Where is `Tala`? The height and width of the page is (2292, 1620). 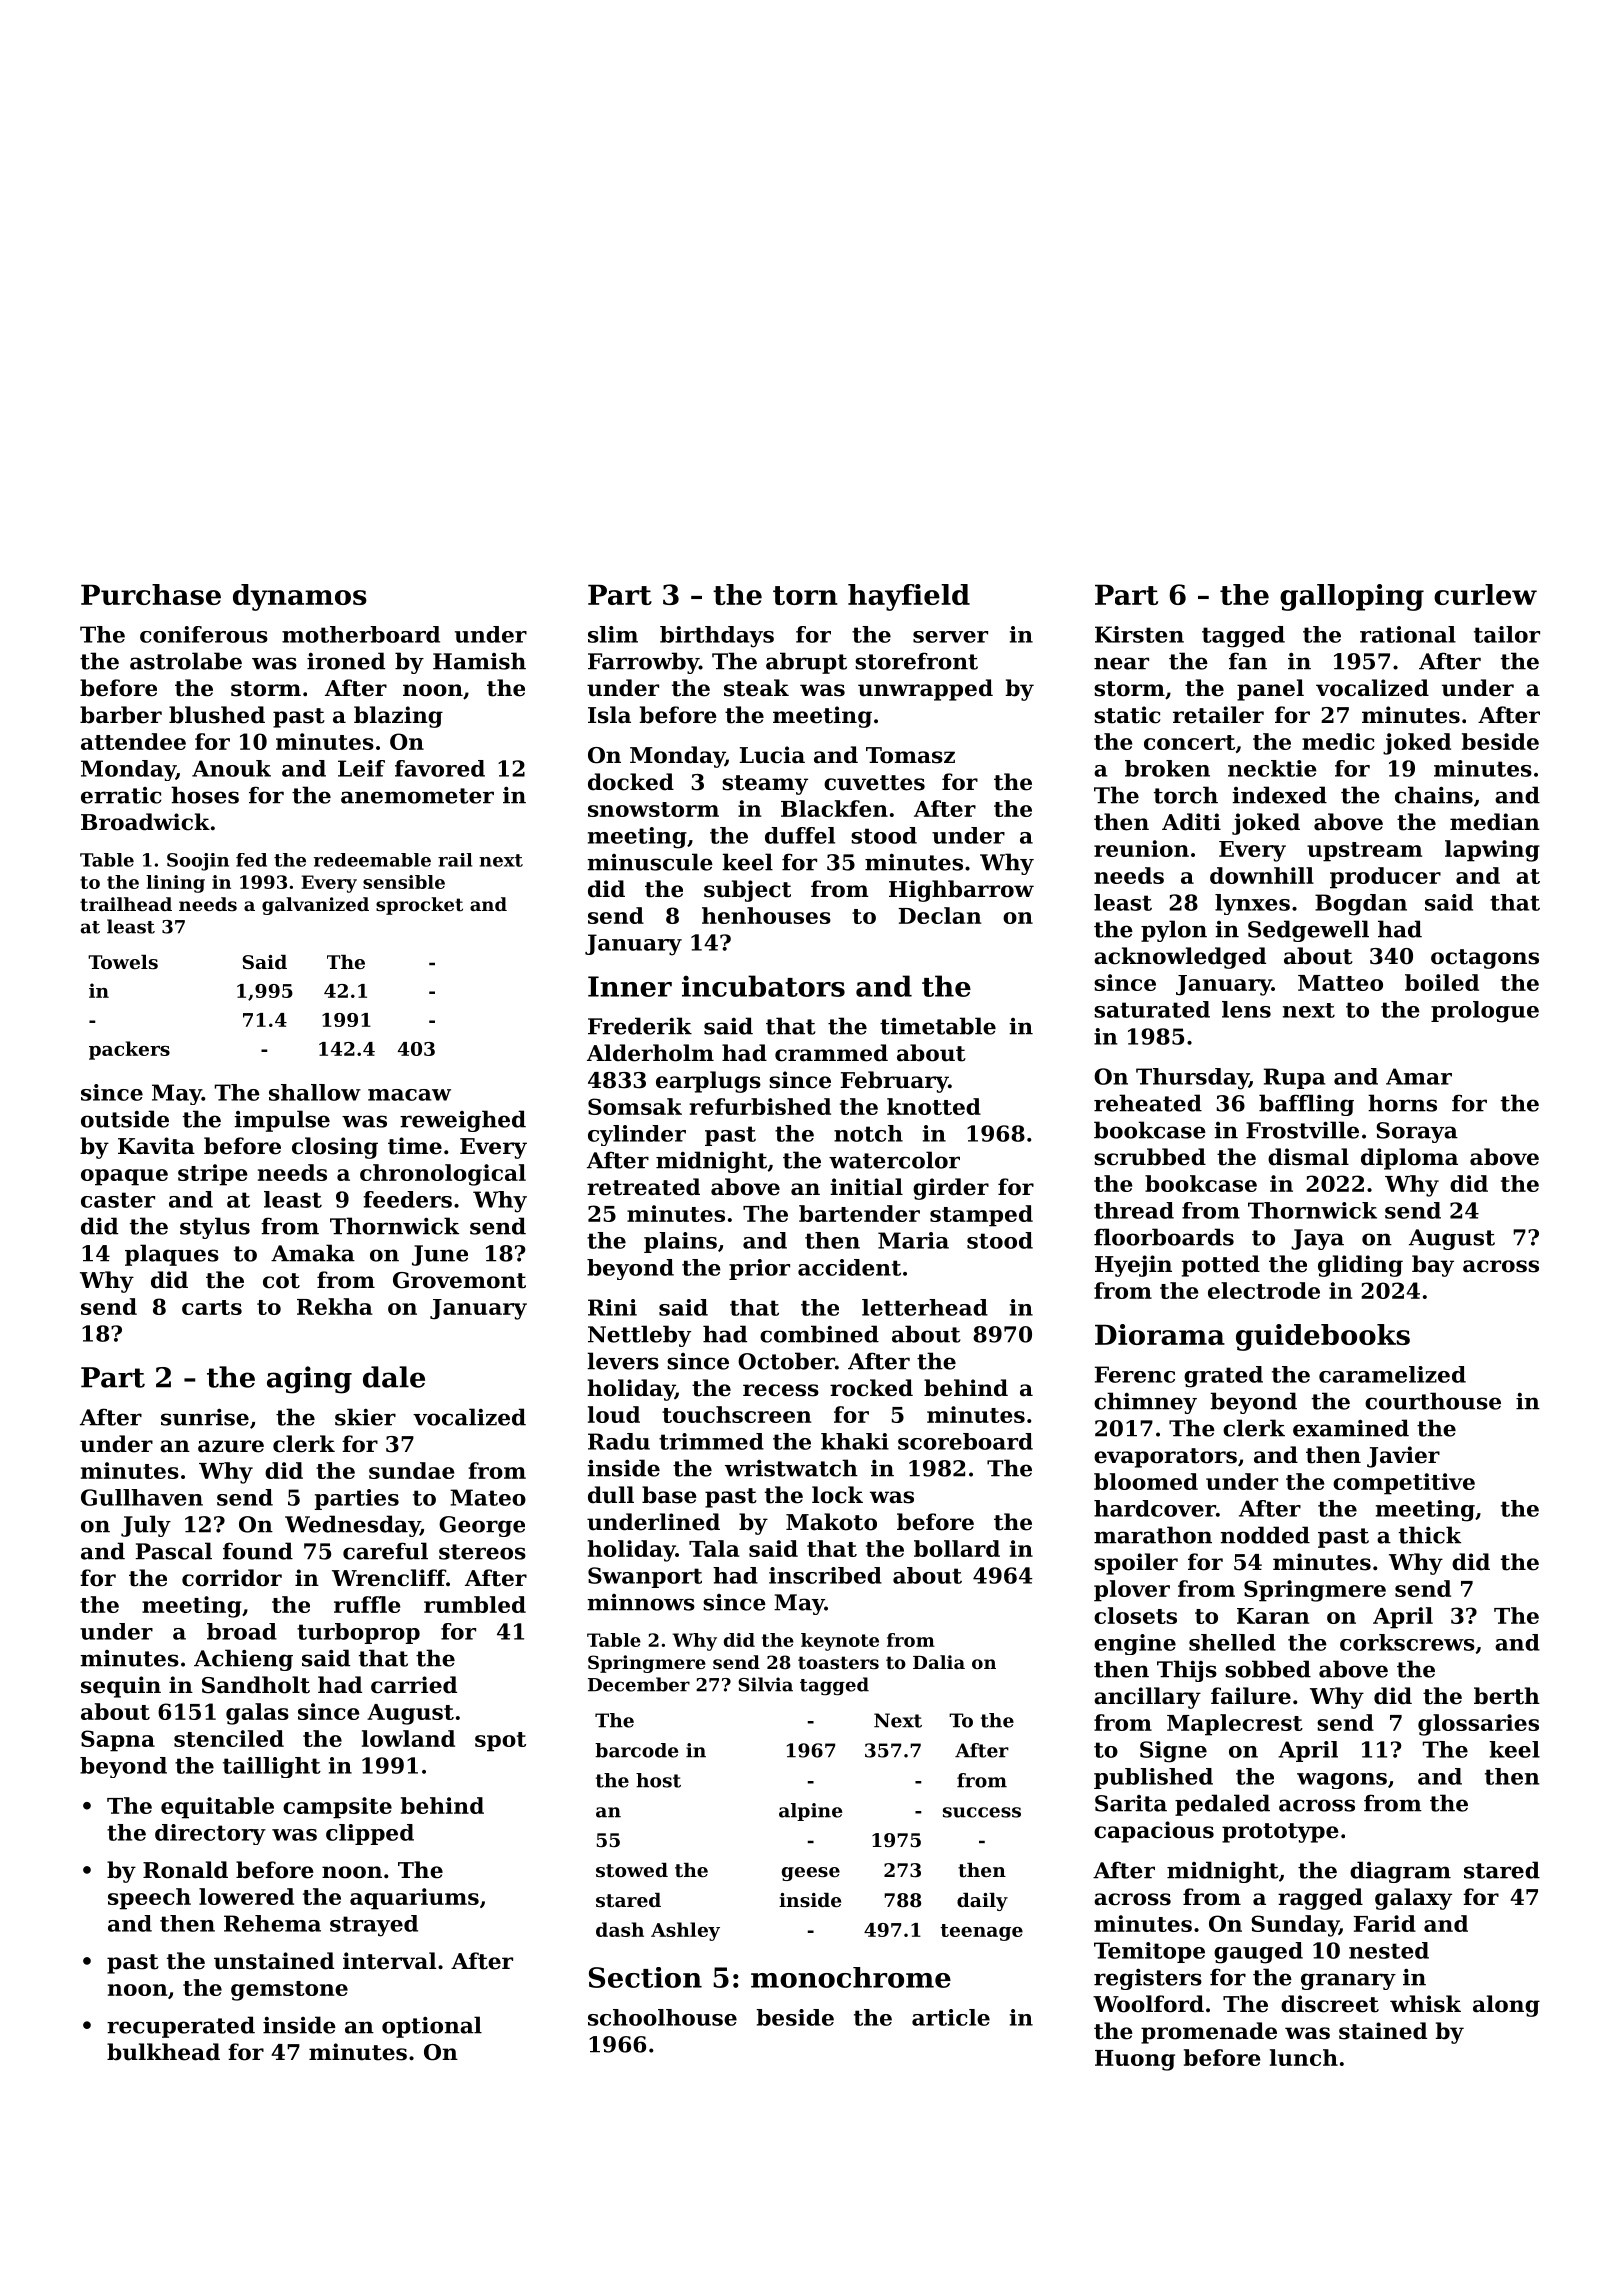 Tala is located at coordinates (714, 1548).
